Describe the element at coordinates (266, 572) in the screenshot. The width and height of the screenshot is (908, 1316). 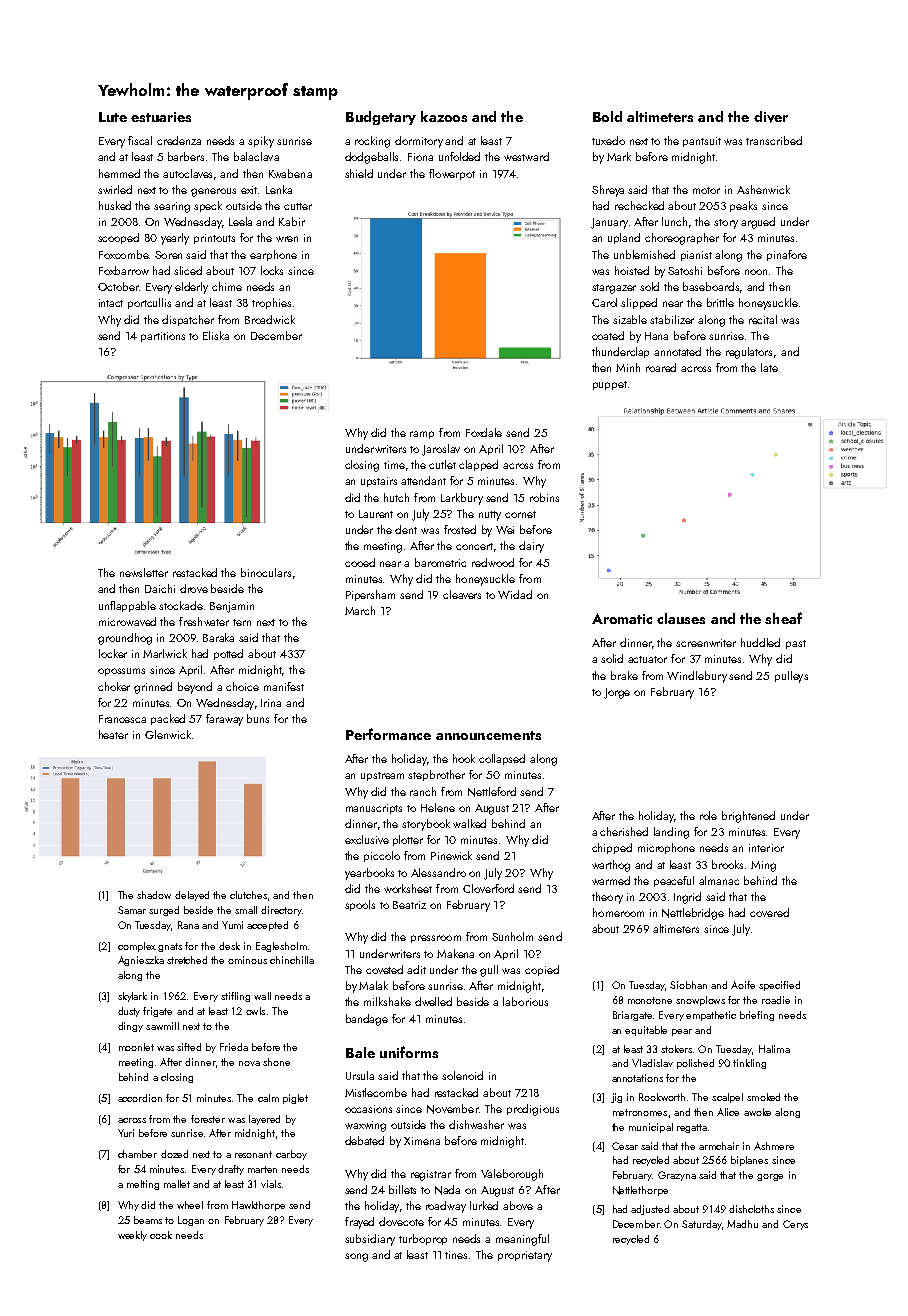
I see `binoculars` at that location.
